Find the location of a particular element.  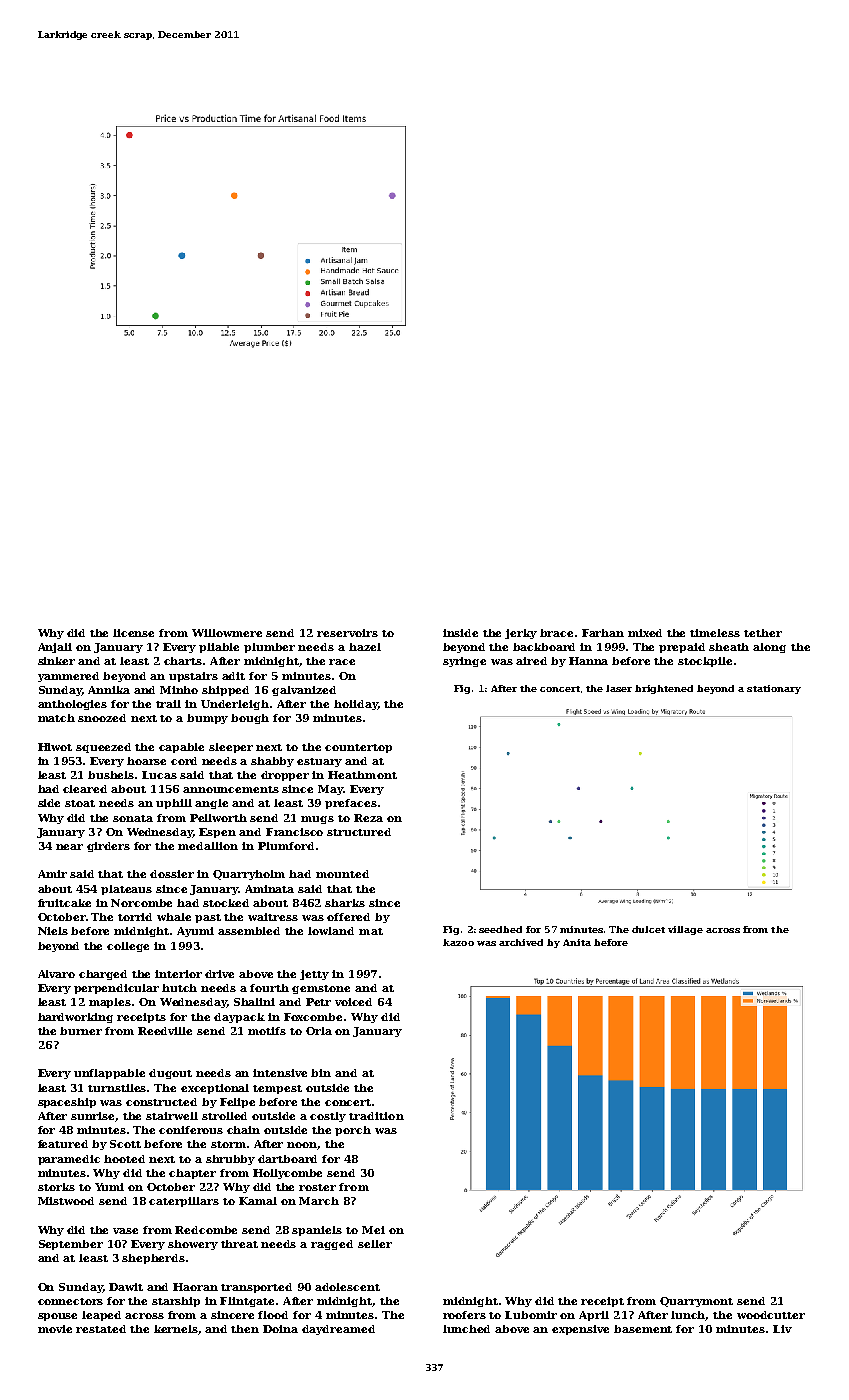

roofers is located at coordinates (464, 1315).
